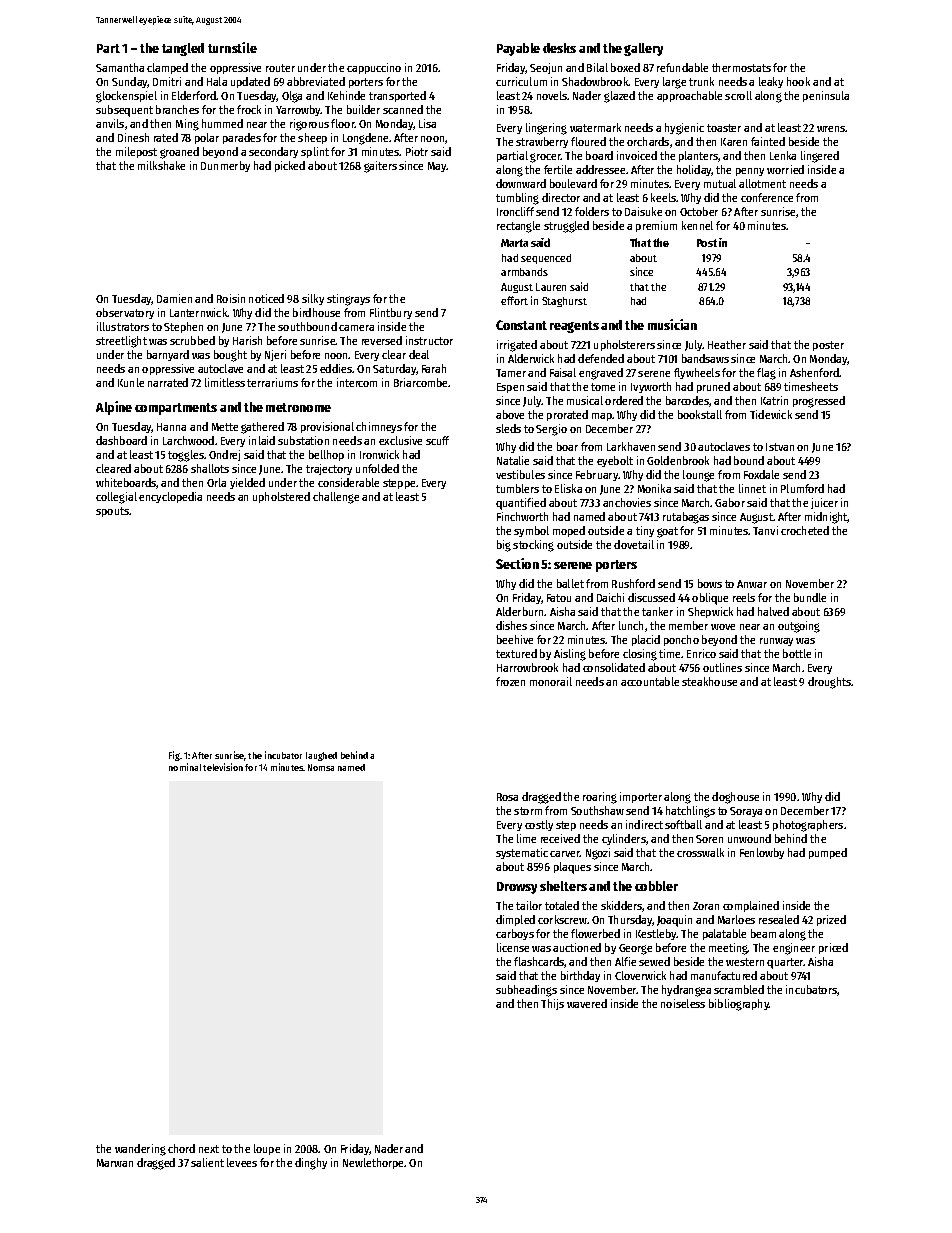 Image resolution: width=952 pixels, height=1233 pixels. I want to click on Fig, so click(174, 756).
